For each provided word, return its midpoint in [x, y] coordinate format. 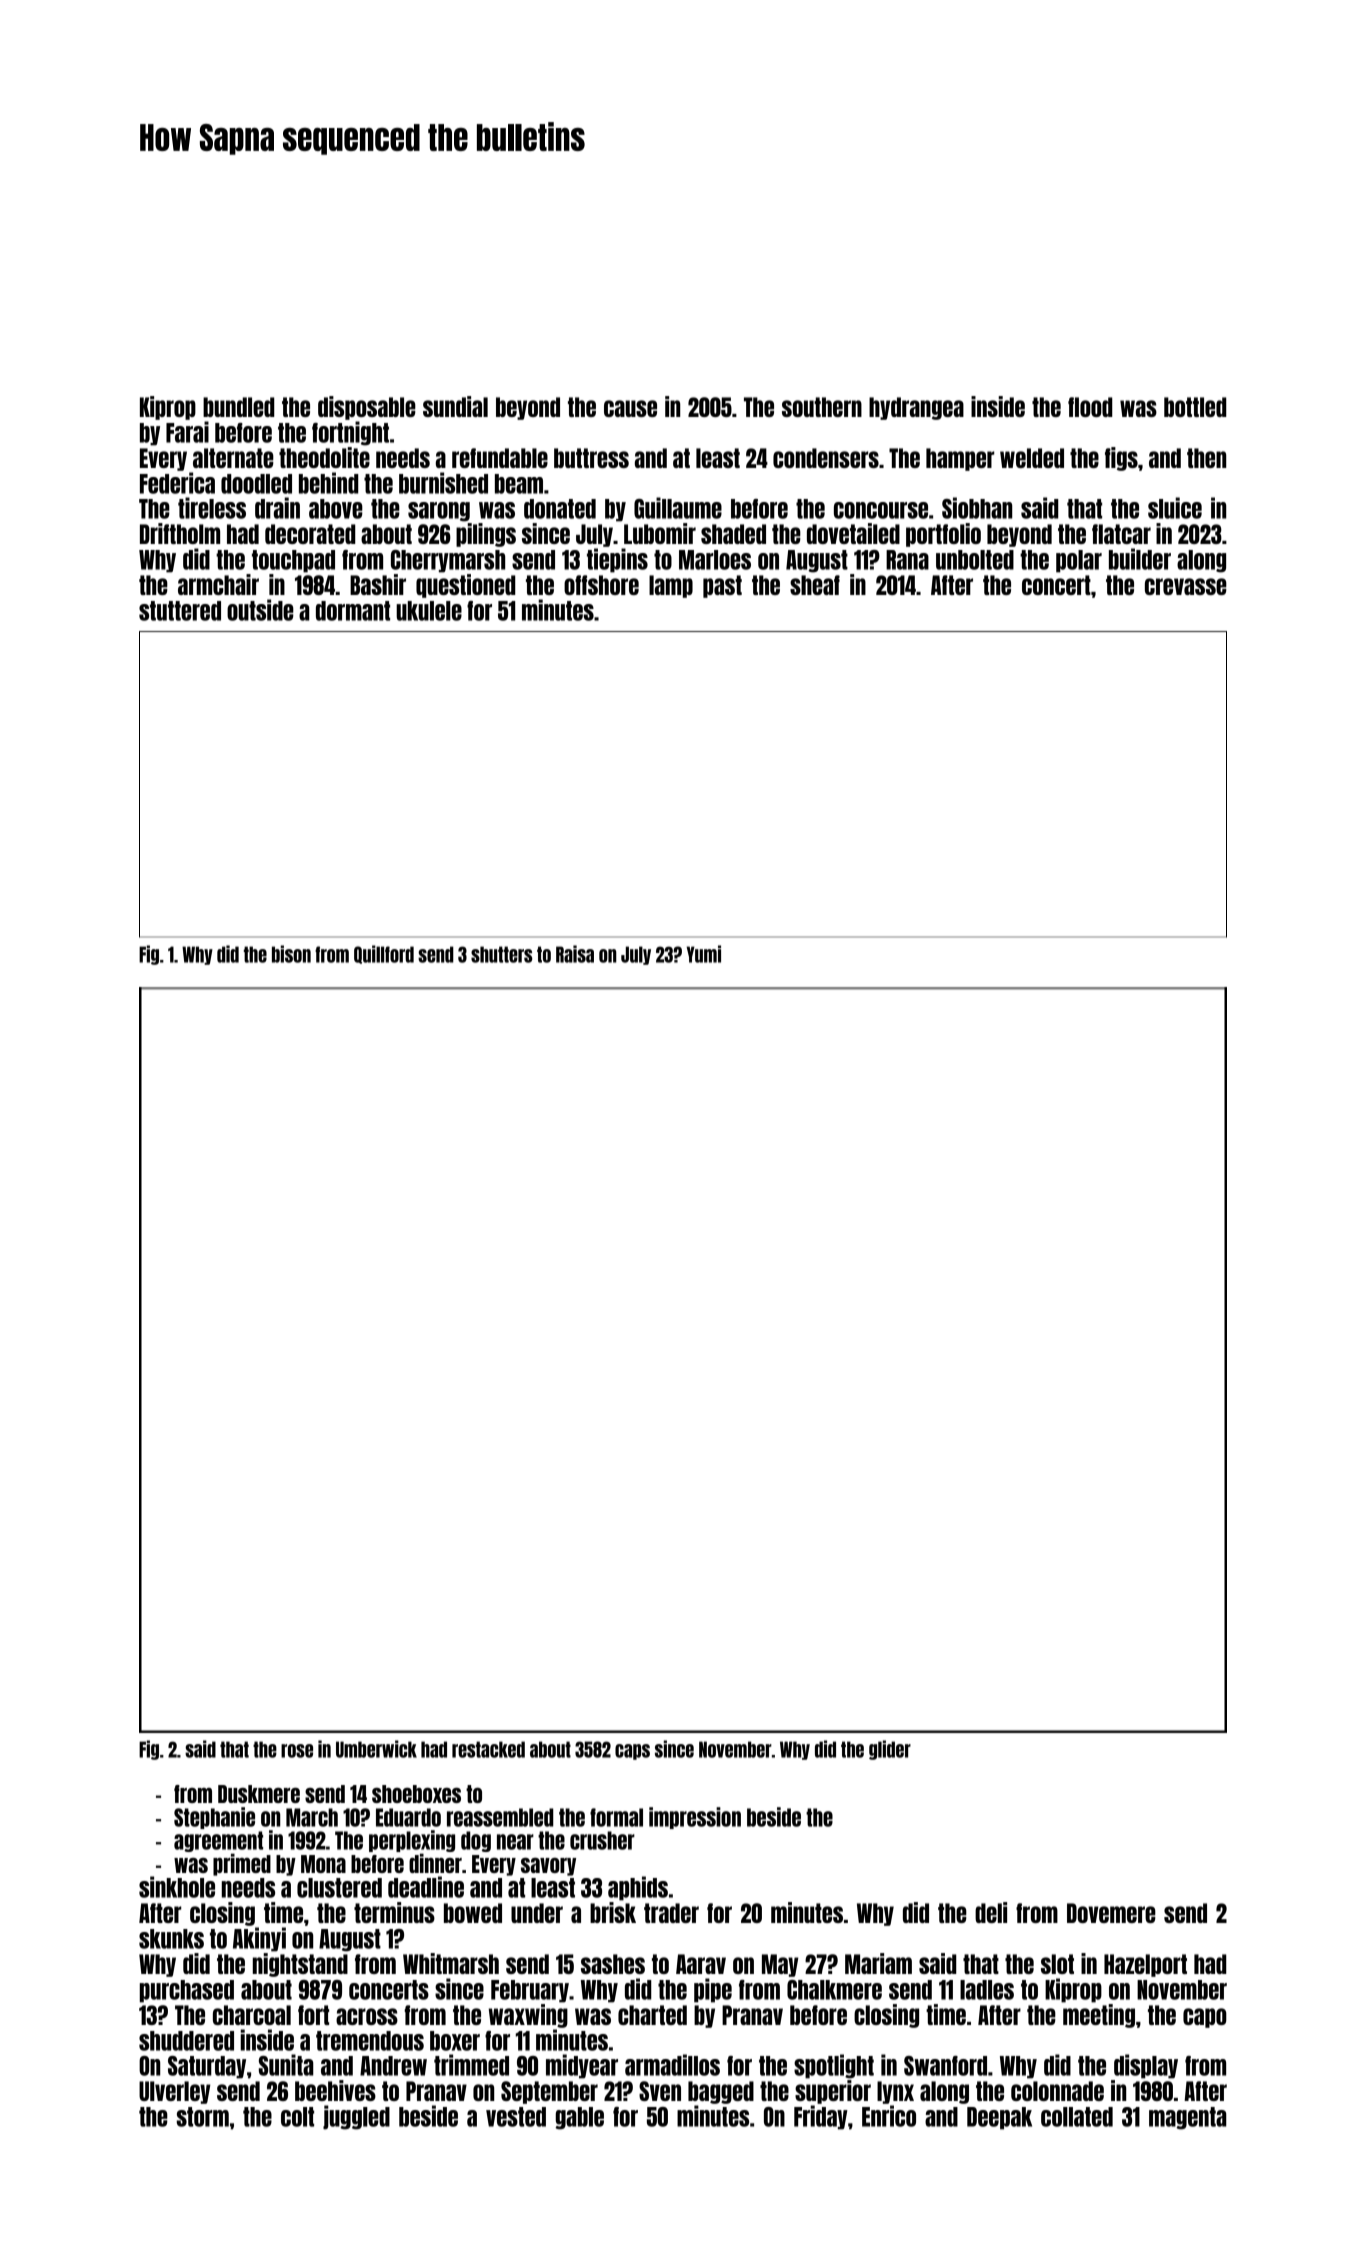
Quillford [384, 954]
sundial [455, 406]
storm [202, 2117]
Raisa [575, 954]
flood [1090, 407]
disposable [367, 408]
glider [890, 1750]
